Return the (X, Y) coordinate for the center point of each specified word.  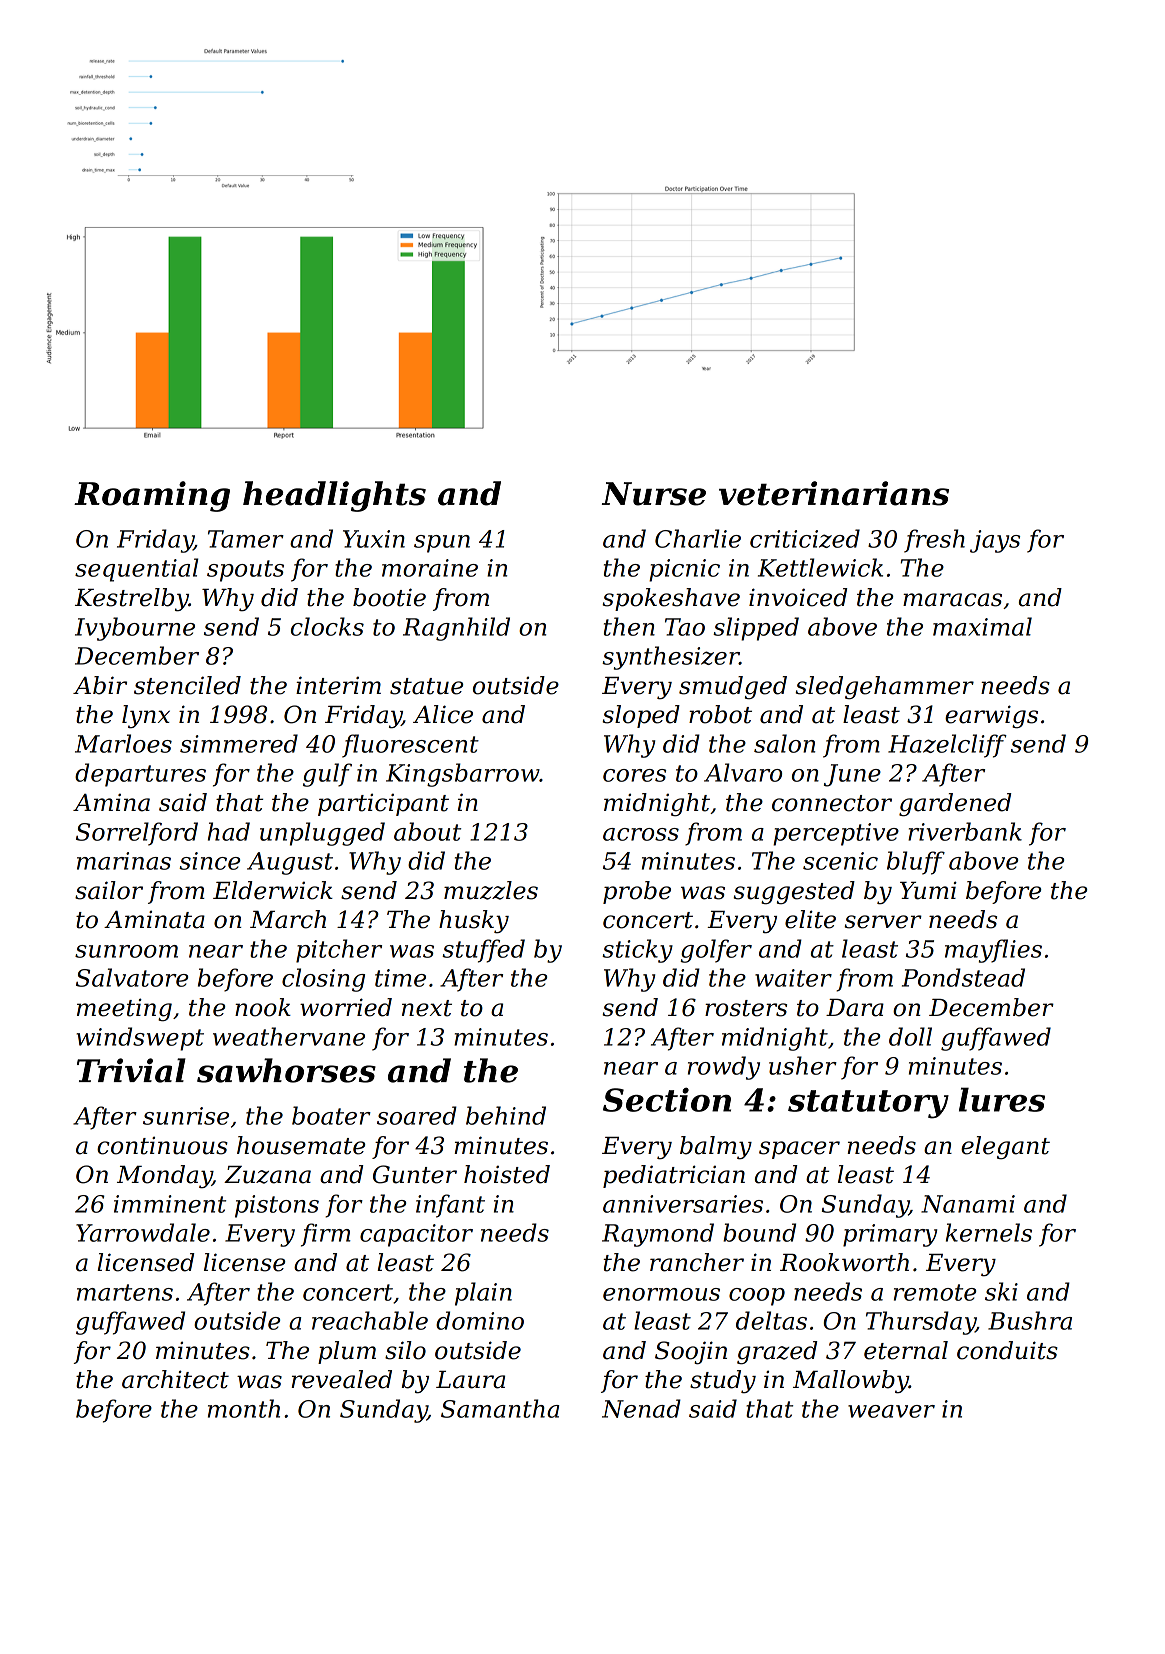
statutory (868, 1104)
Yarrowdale (143, 1232)
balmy (716, 1148)
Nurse (654, 494)
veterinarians (834, 493)
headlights (334, 496)
